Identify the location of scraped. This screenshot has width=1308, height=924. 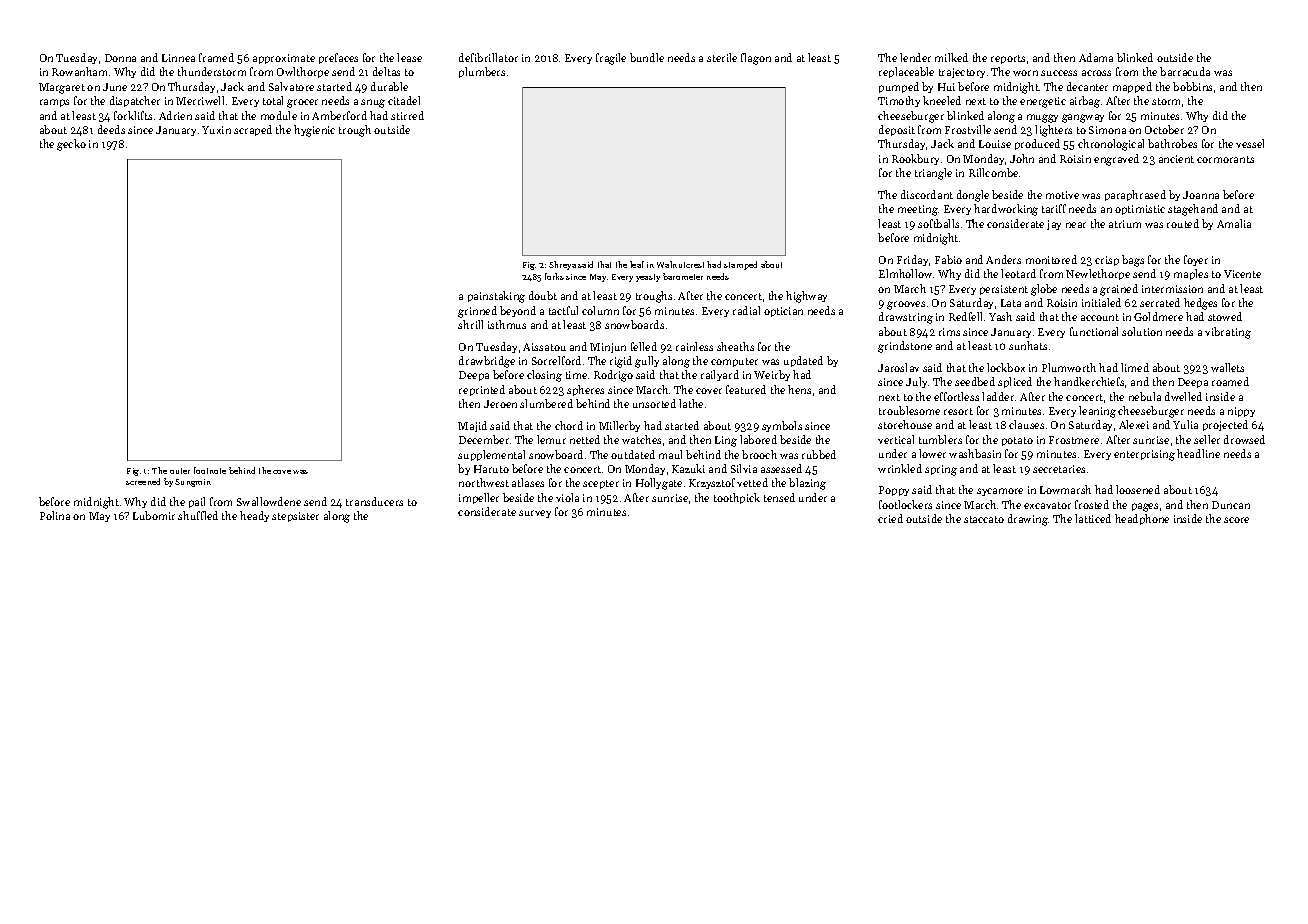
(253, 130).
